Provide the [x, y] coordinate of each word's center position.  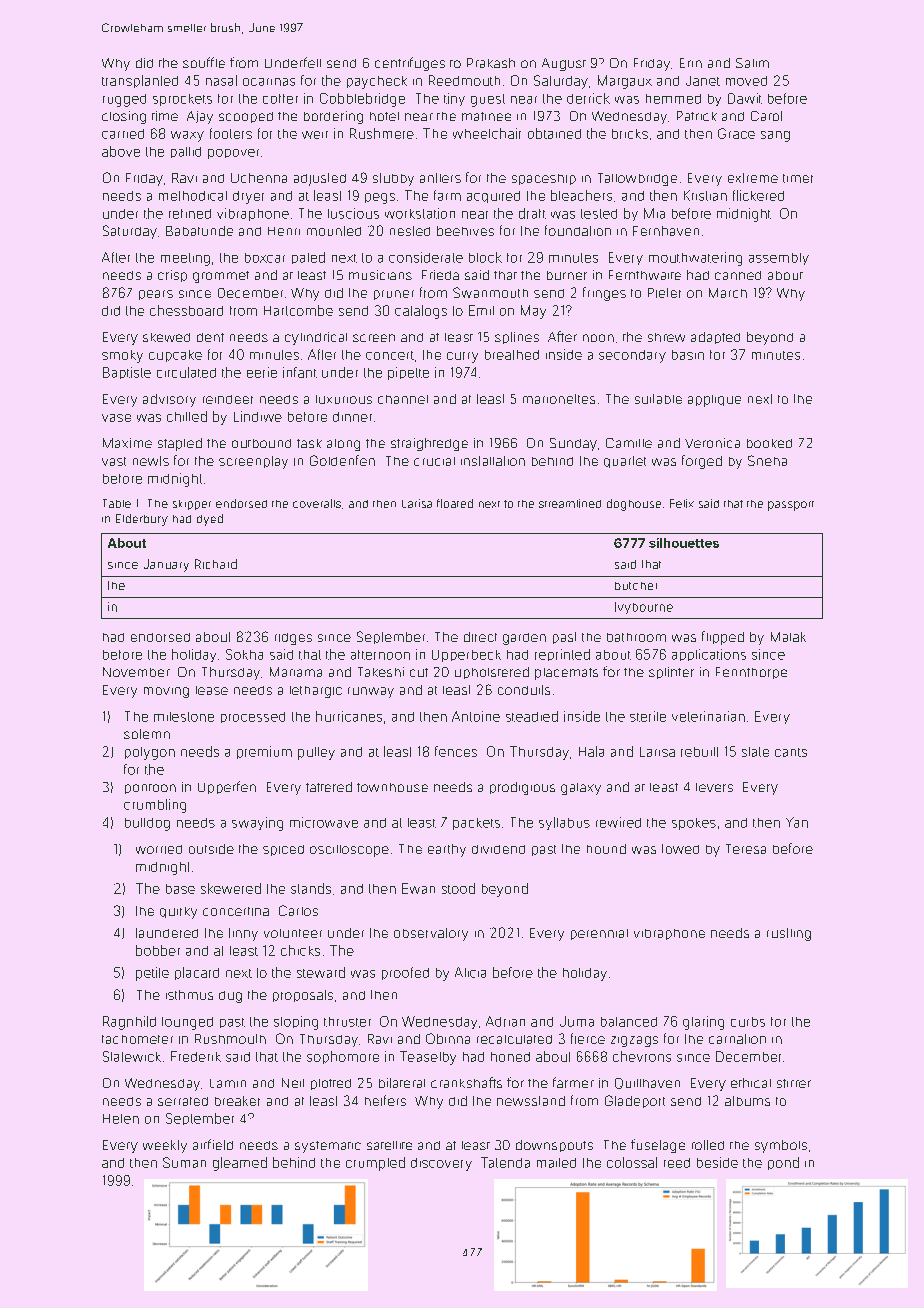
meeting [185, 259]
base [180, 889]
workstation [420, 213]
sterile [648, 716]
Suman [184, 1162]
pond [783, 1163]
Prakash [491, 63]
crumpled [375, 1164]
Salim [752, 63]
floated [455, 503]
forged [702, 462]
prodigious [522, 788]
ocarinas [269, 82]
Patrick [697, 116]
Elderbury [142, 520]
